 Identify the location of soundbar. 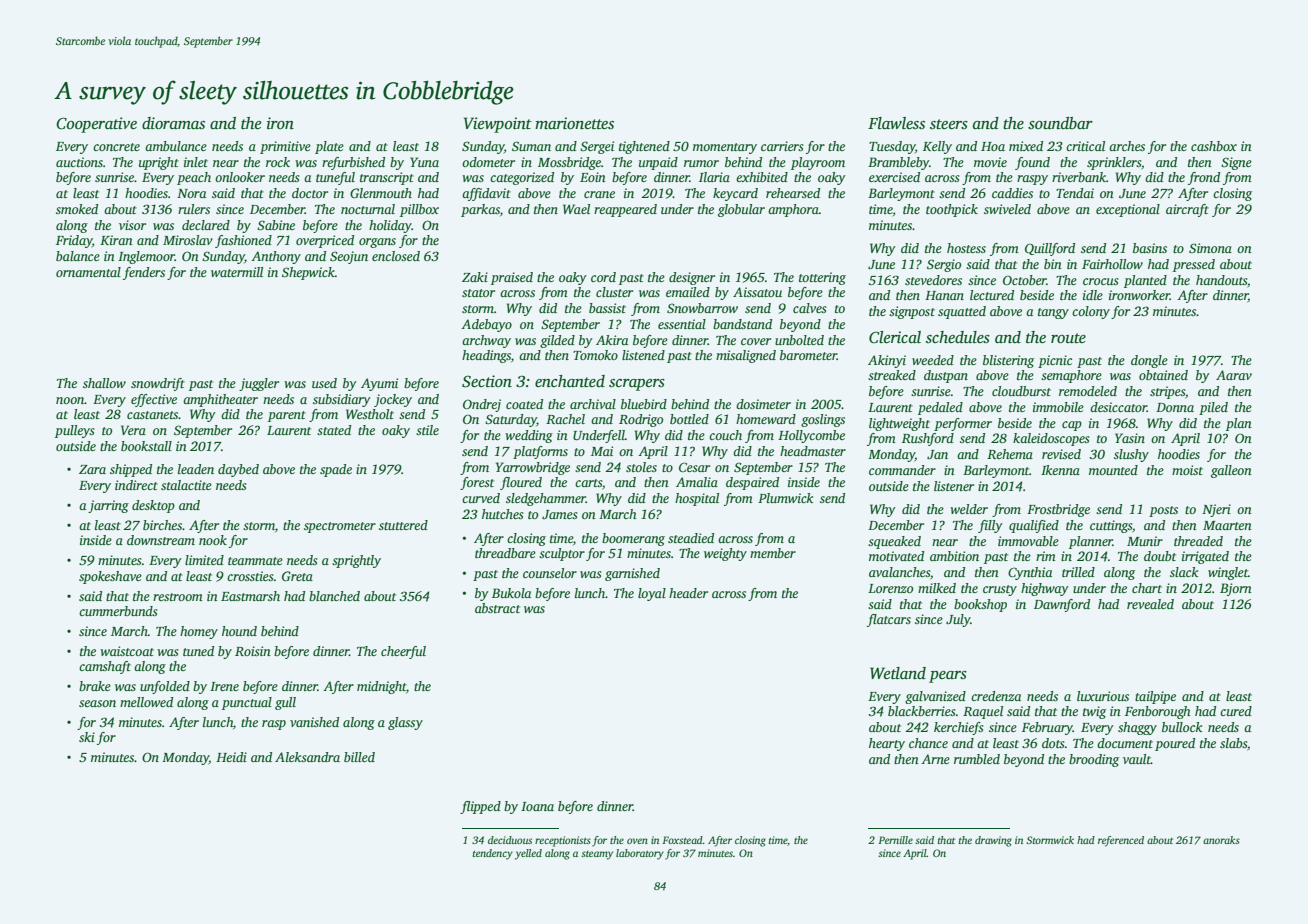
(1060, 123).
